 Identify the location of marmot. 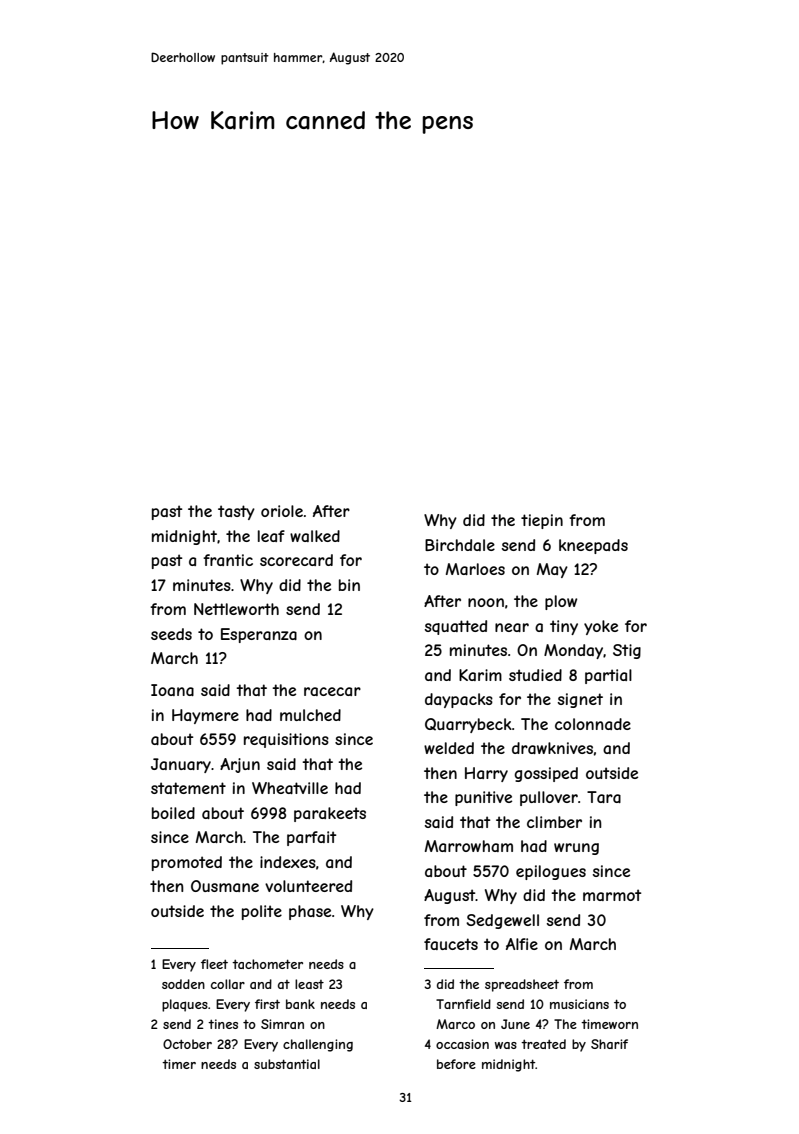
(612, 895).
